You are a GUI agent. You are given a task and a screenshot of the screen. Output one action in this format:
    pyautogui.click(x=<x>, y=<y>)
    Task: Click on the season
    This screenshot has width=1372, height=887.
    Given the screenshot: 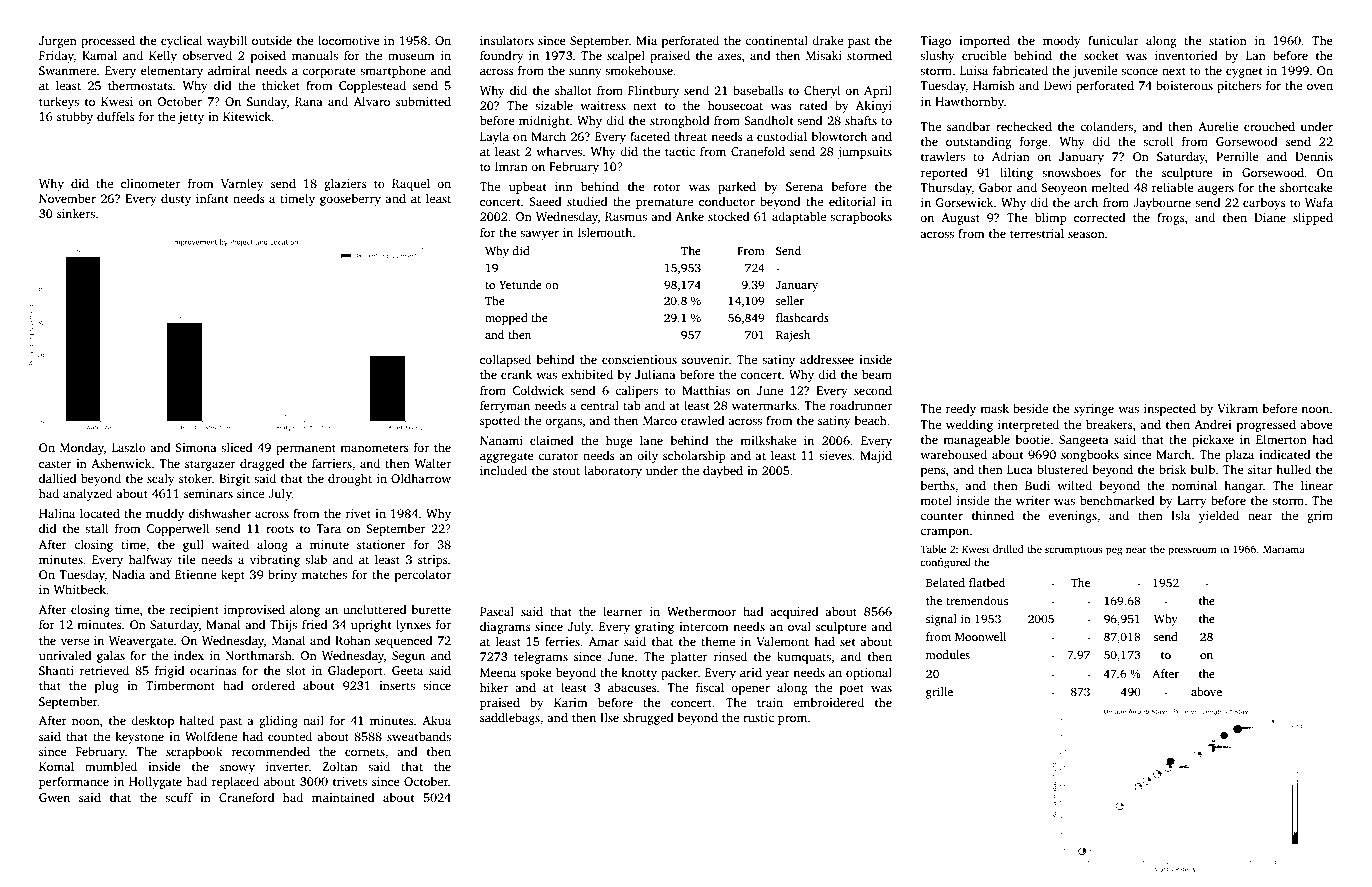 What is the action you would take?
    pyautogui.click(x=1086, y=234)
